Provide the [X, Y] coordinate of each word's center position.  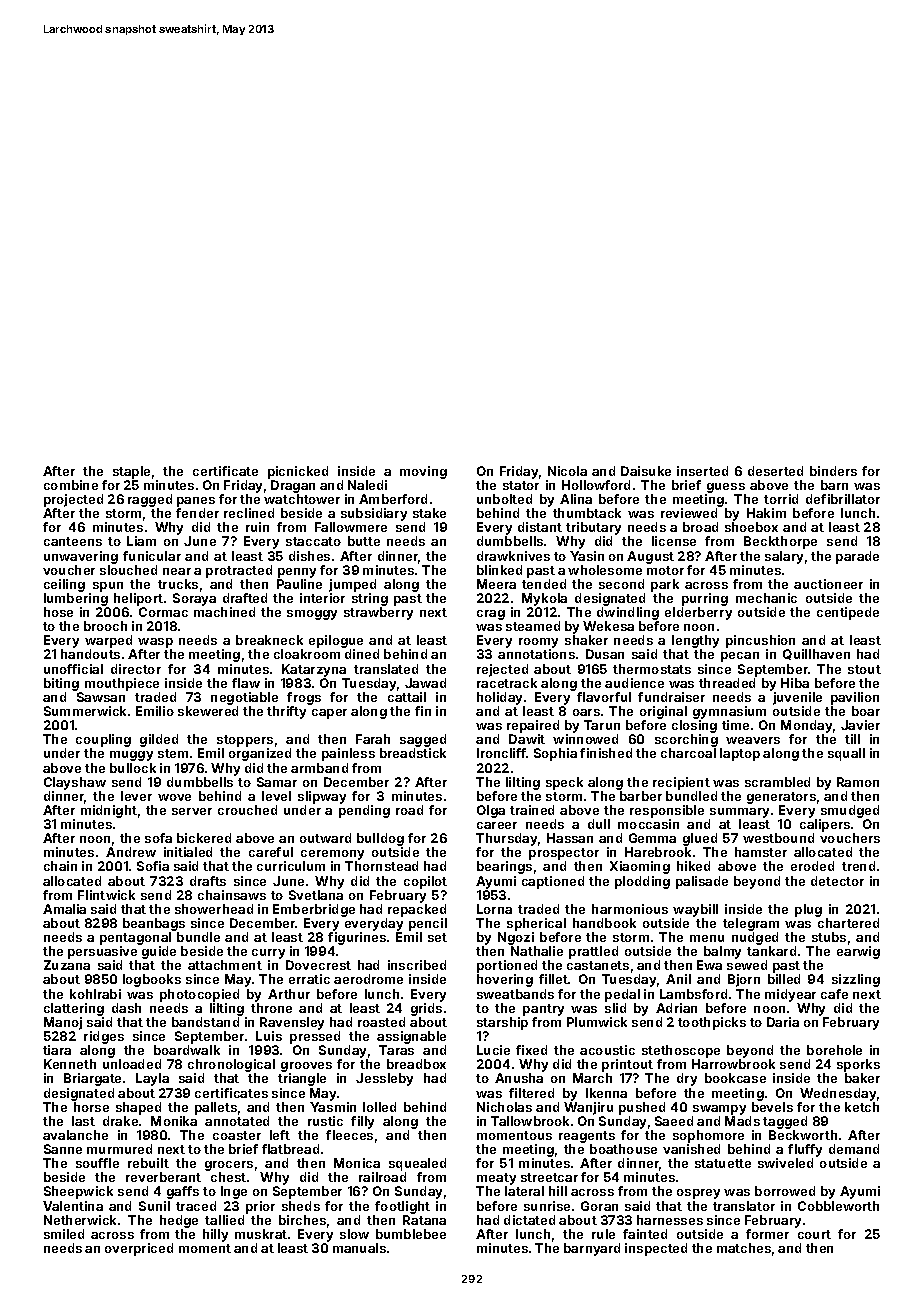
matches [744, 1248]
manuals [359, 1248]
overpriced [139, 1249]
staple [131, 472]
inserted [702, 471]
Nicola [567, 471]
